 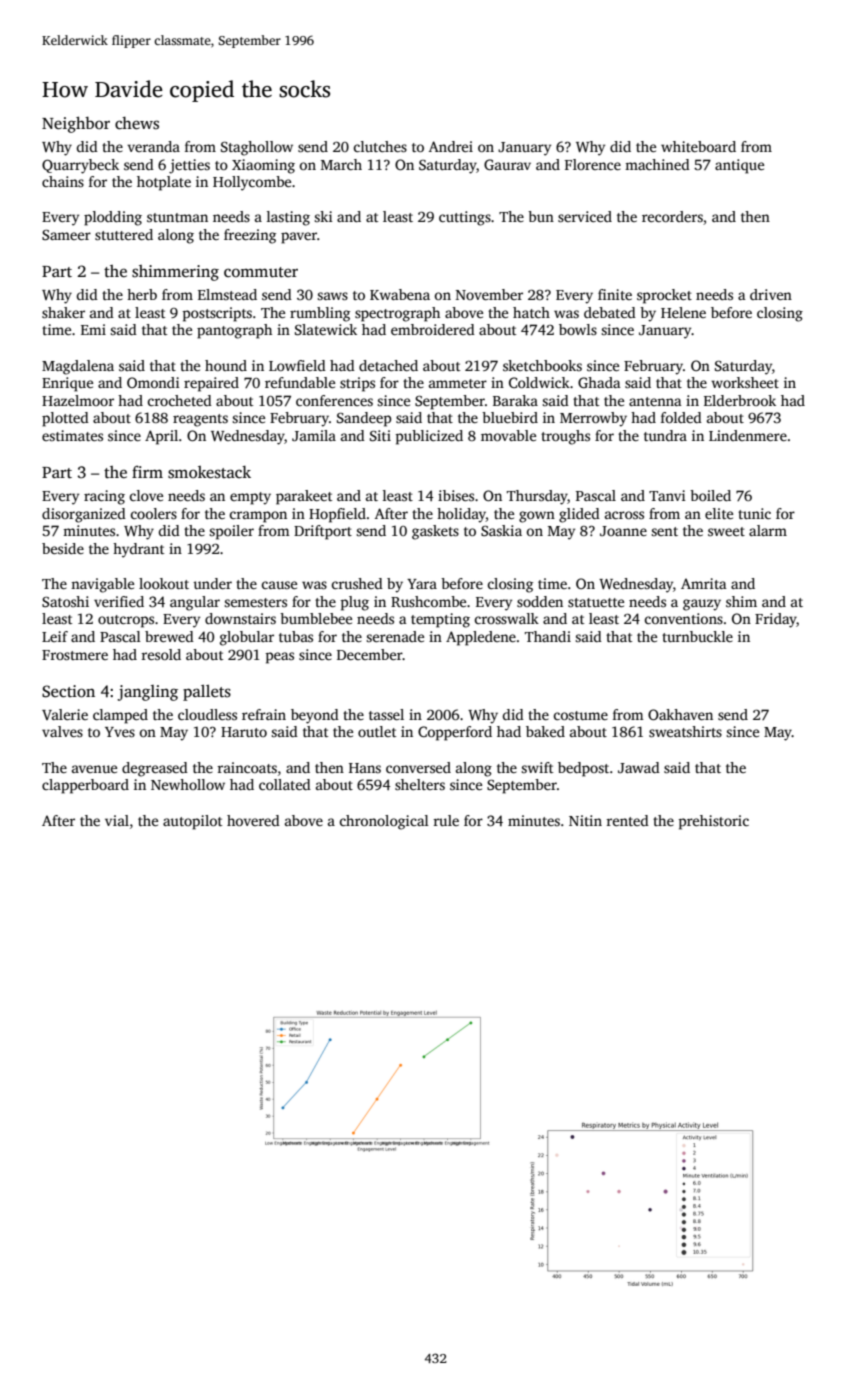 What do you see at coordinates (672, 216) in the page?
I see `recorders` at bounding box center [672, 216].
